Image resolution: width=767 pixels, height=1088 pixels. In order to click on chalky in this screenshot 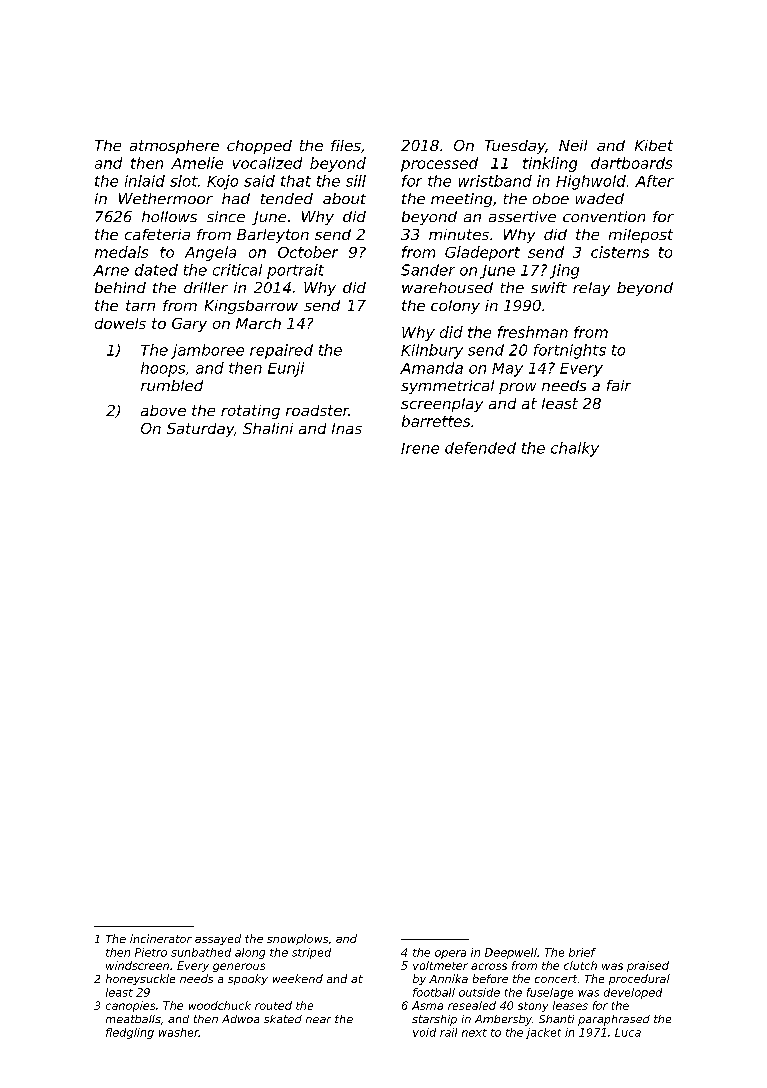, I will do `click(575, 449)`.
